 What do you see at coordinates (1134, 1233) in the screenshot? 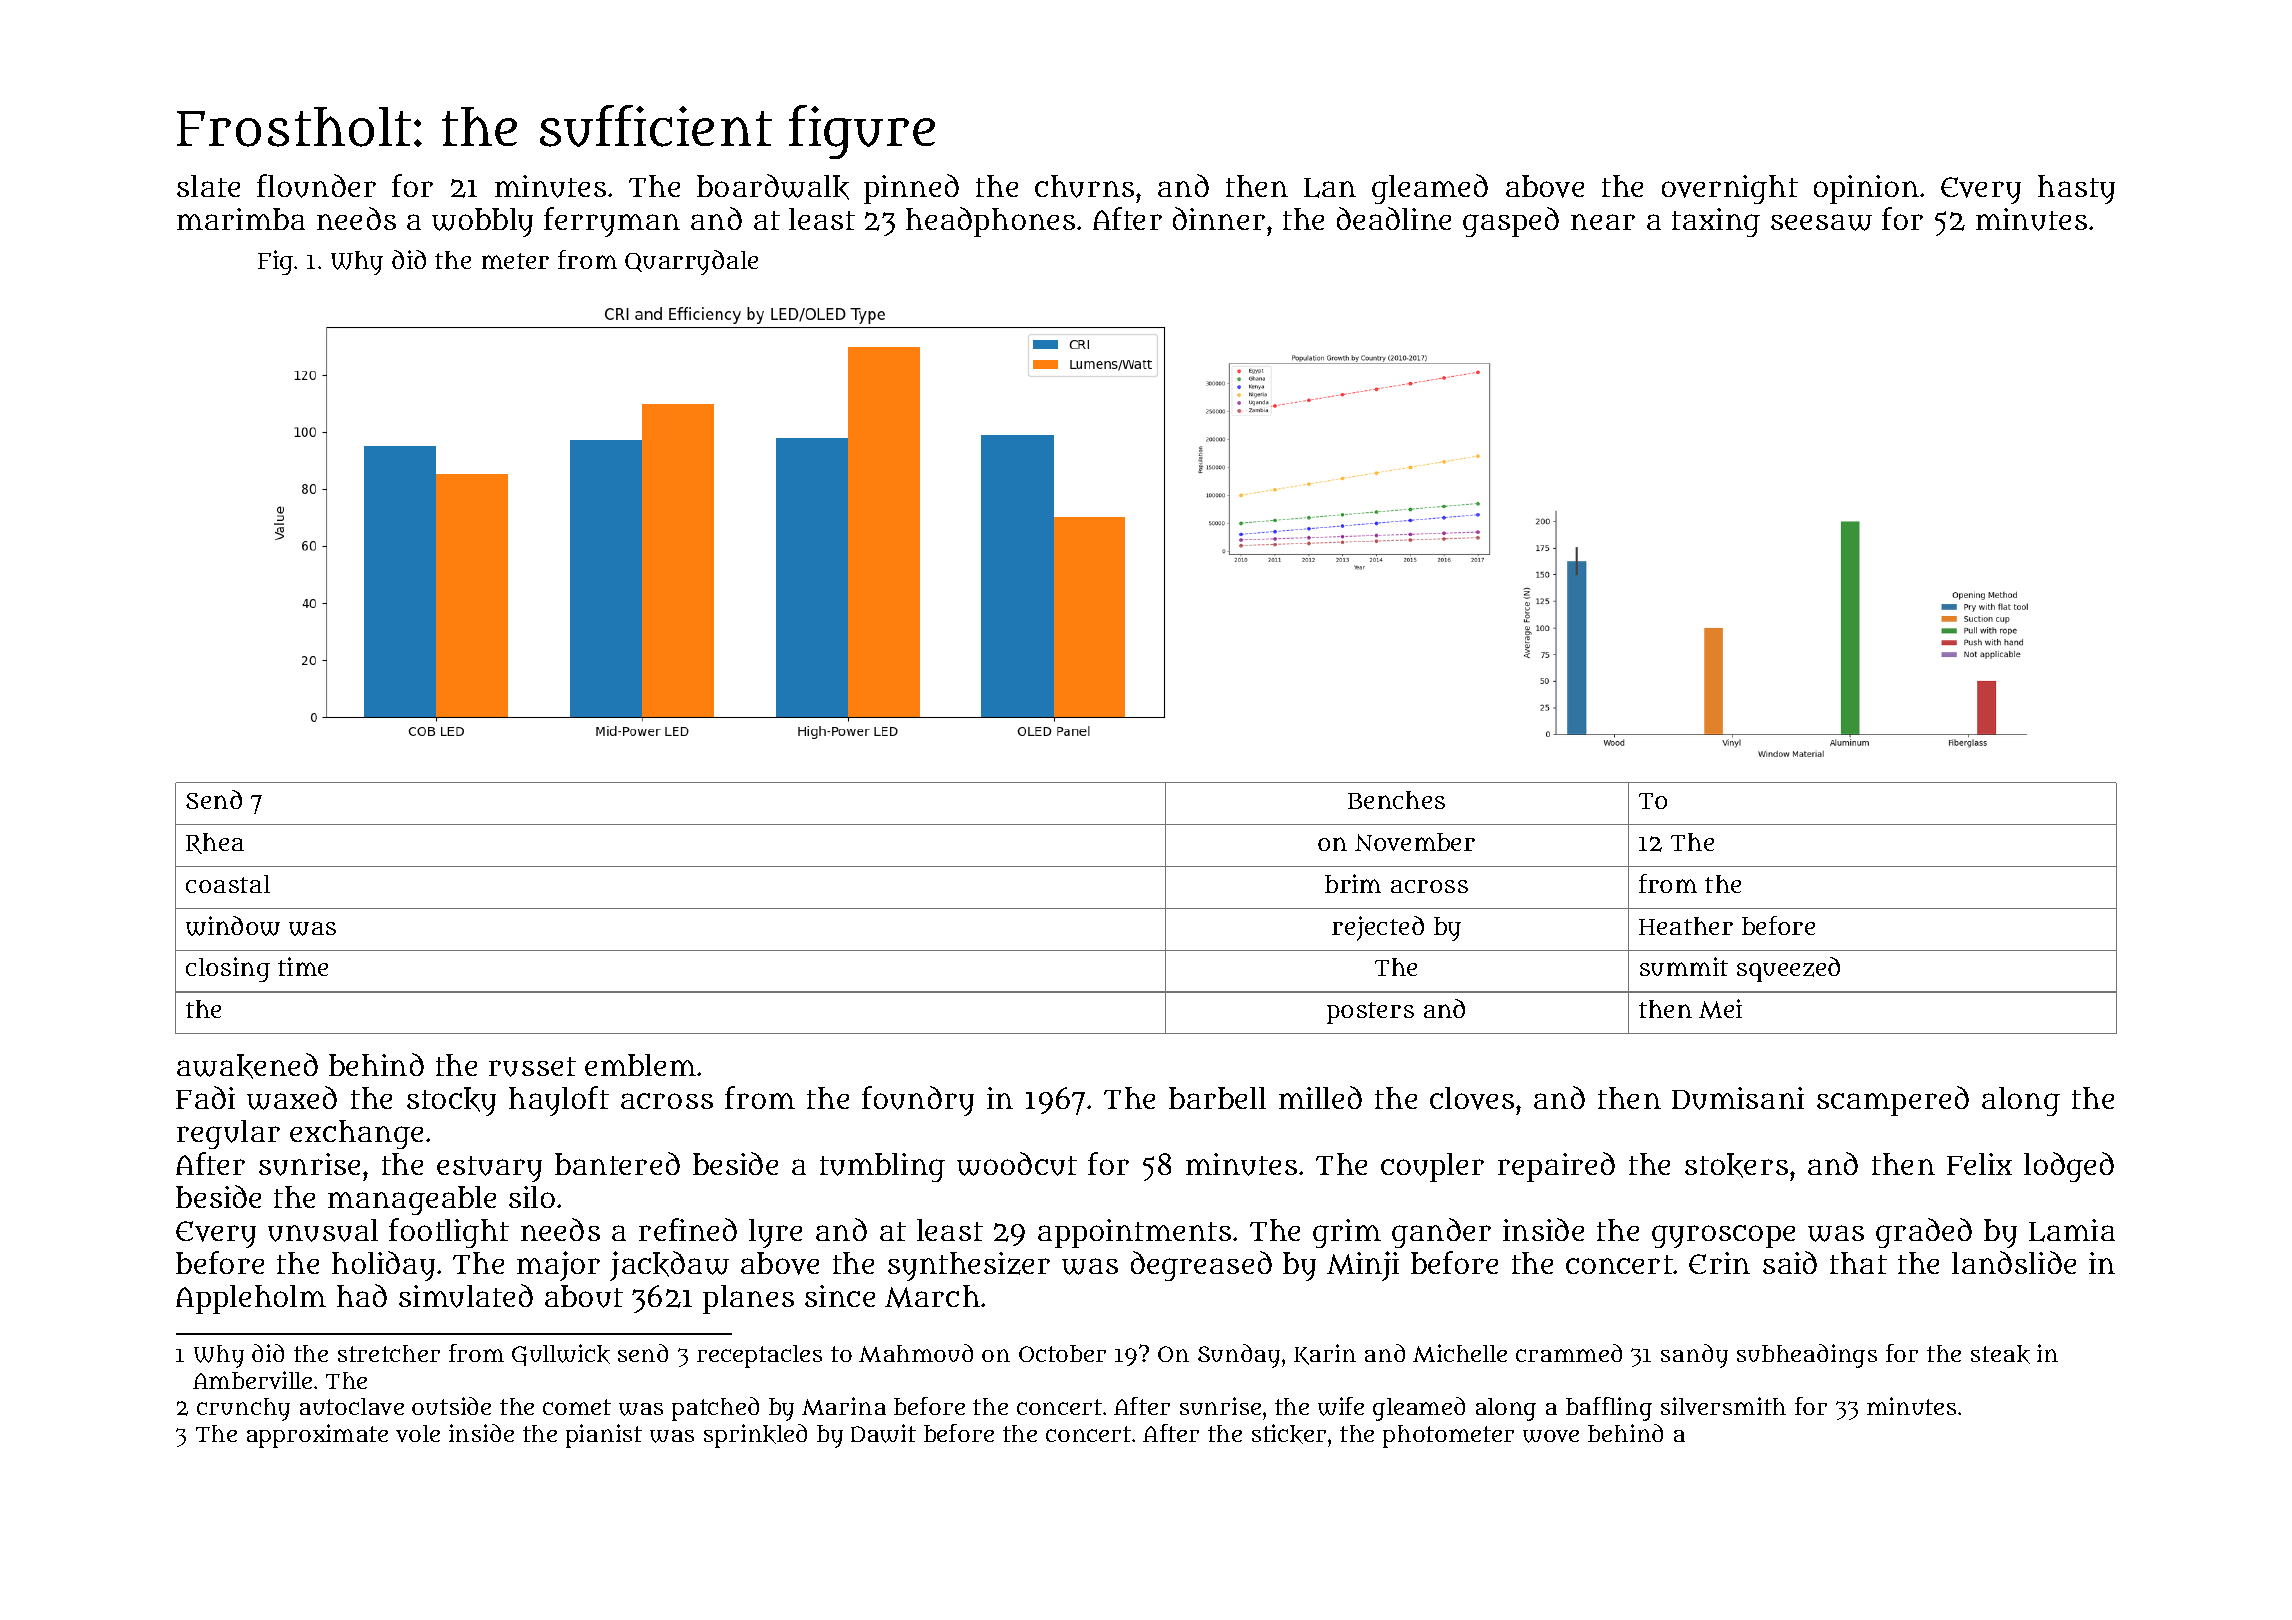
I see `appointments` at bounding box center [1134, 1233].
